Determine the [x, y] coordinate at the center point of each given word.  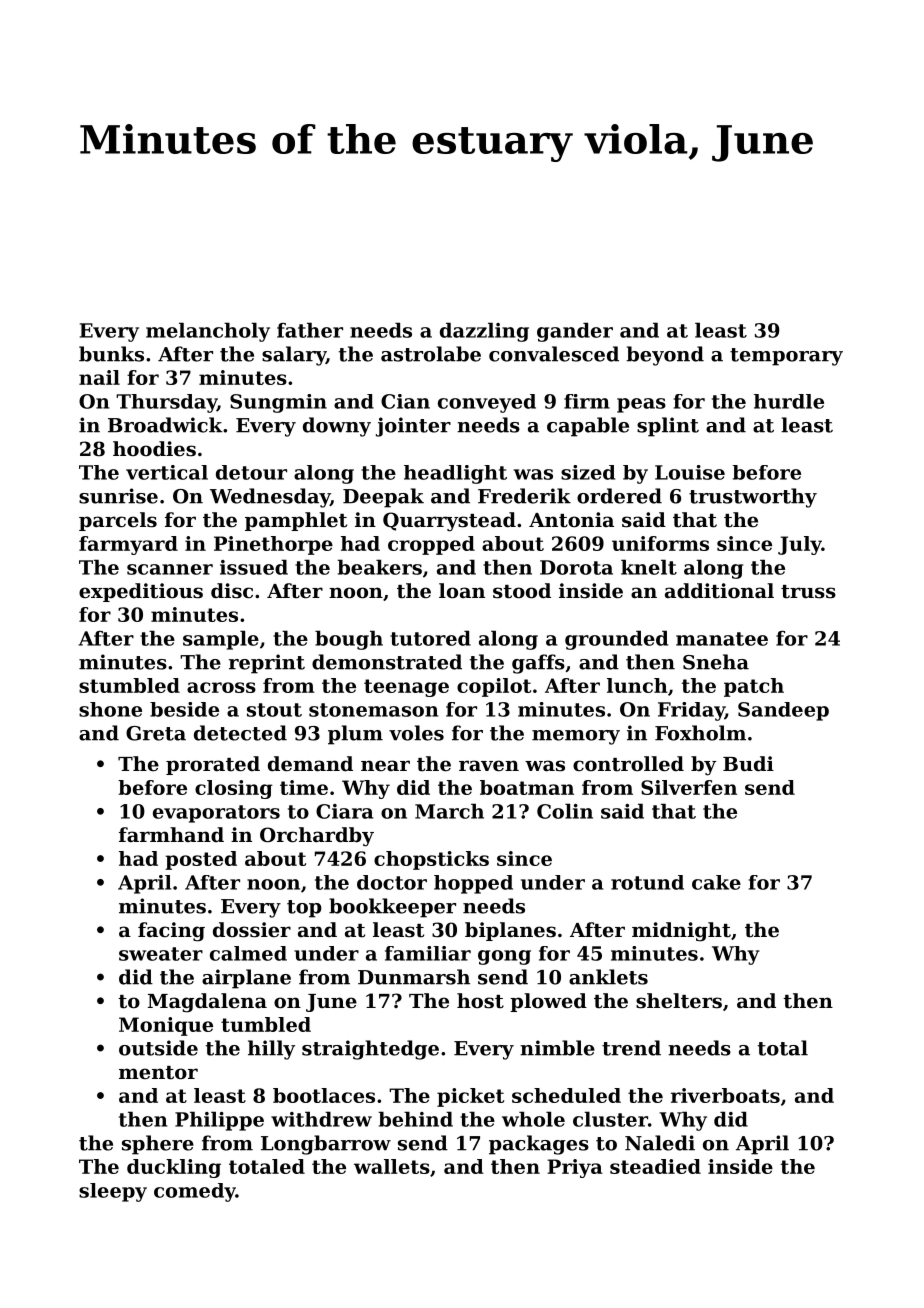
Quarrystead [449, 522]
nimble [557, 1048]
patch [754, 687]
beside [184, 709]
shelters [679, 1001]
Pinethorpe [273, 545]
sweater [161, 954]
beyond [665, 356]
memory [576, 737]
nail [99, 377]
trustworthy [753, 498]
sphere [158, 1145]
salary [294, 356]
